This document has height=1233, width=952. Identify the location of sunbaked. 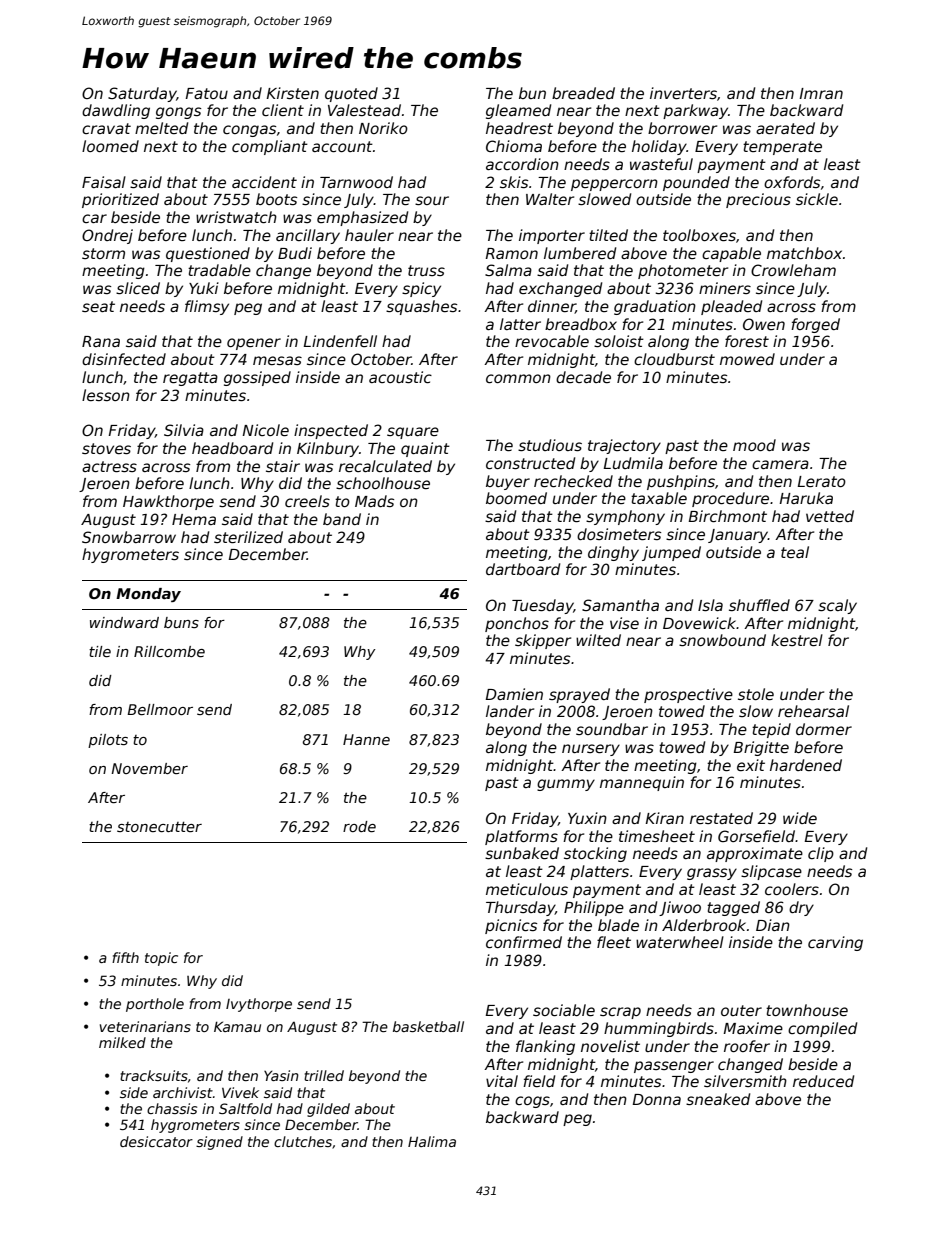
(522, 853).
